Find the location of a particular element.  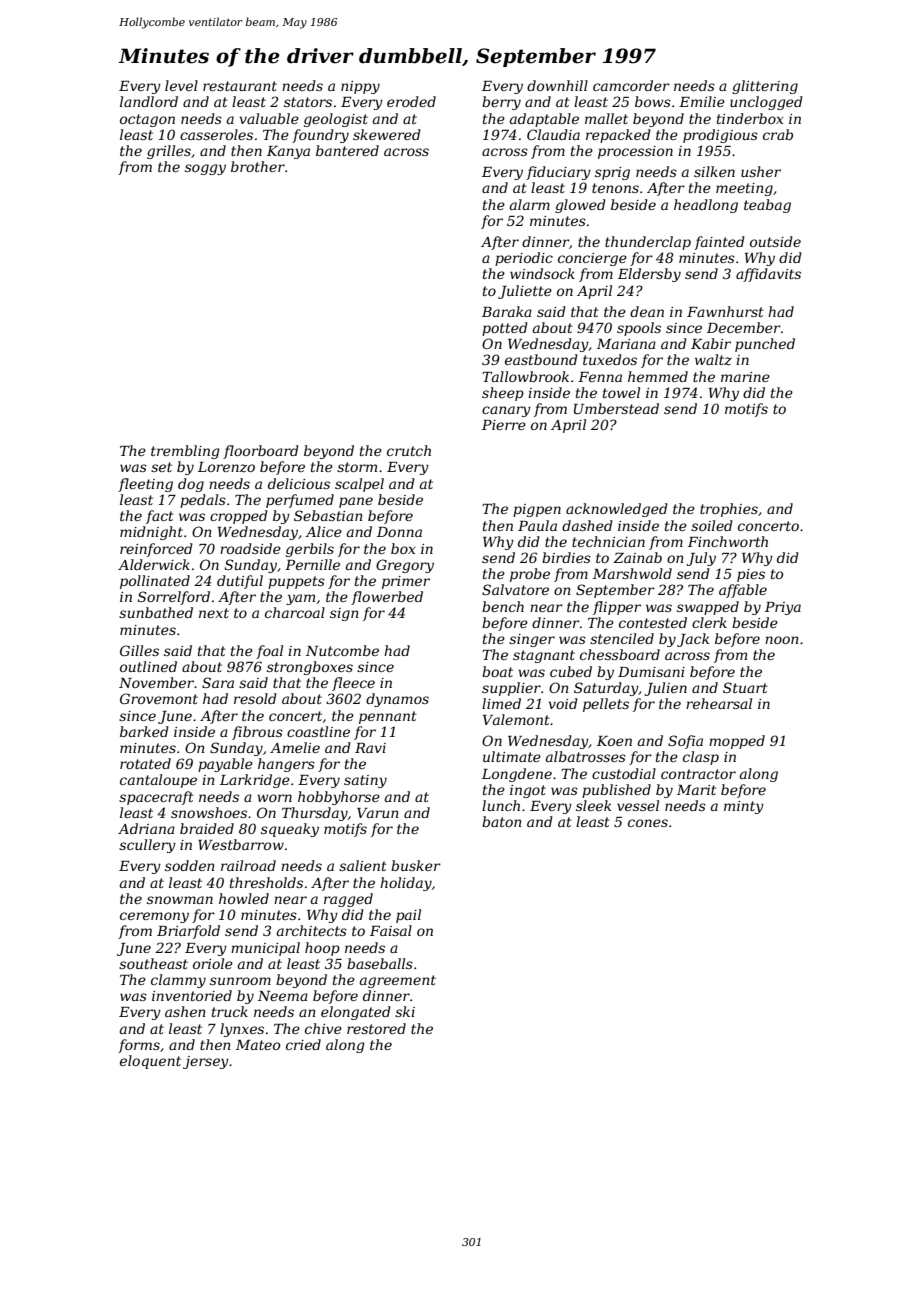

set is located at coordinates (161, 467).
